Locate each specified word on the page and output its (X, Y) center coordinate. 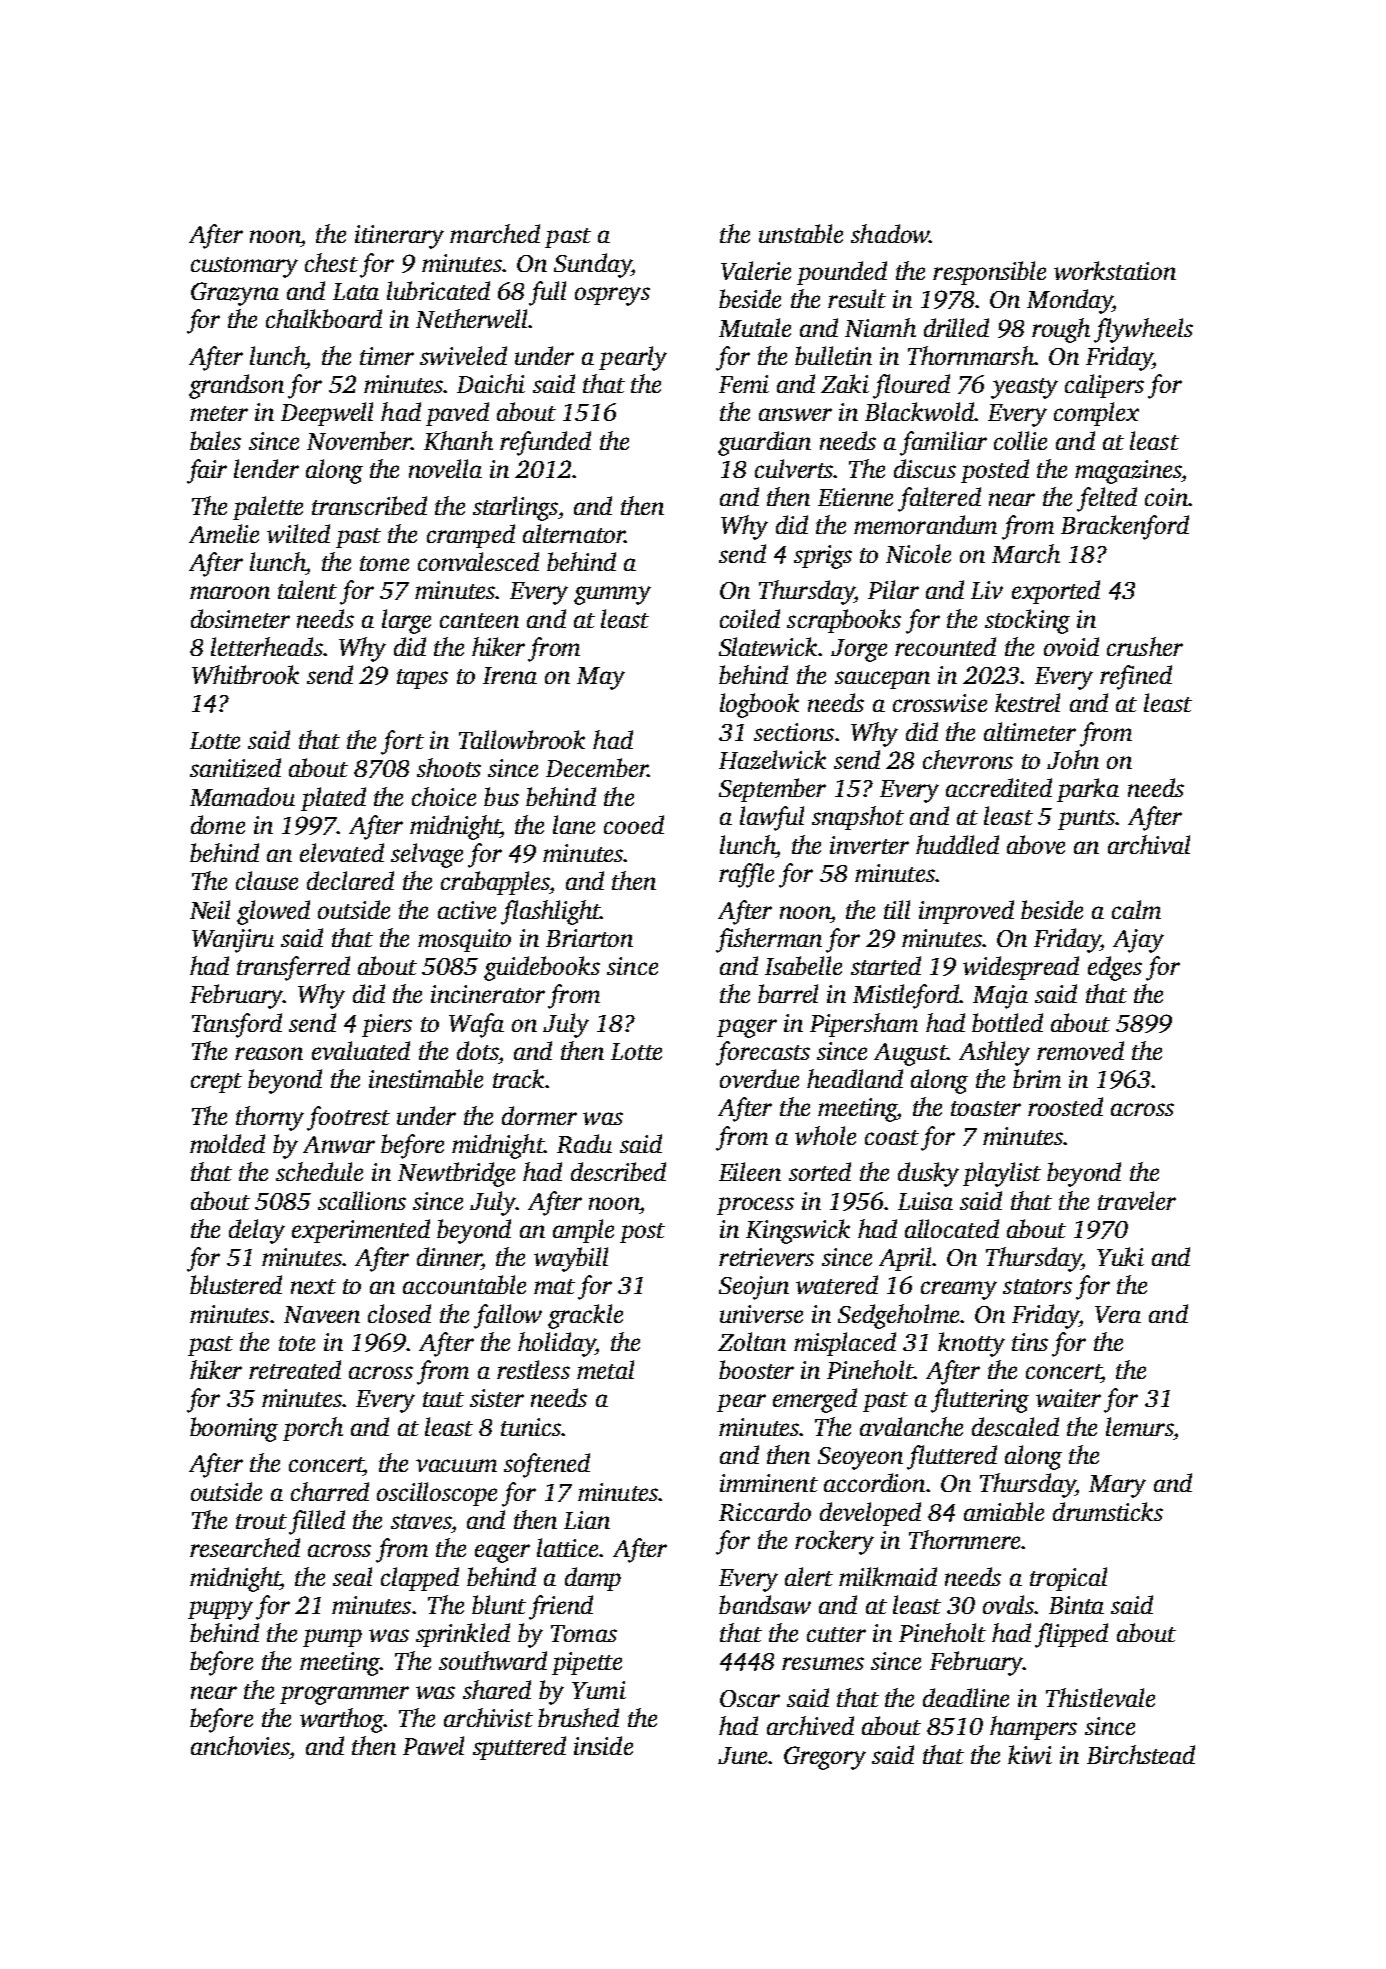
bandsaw (765, 1604)
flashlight (550, 912)
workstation (1115, 270)
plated (333, 799)
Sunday (592, 265)
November (359, 440)
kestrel (1027, 702)
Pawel (433, 1745)
